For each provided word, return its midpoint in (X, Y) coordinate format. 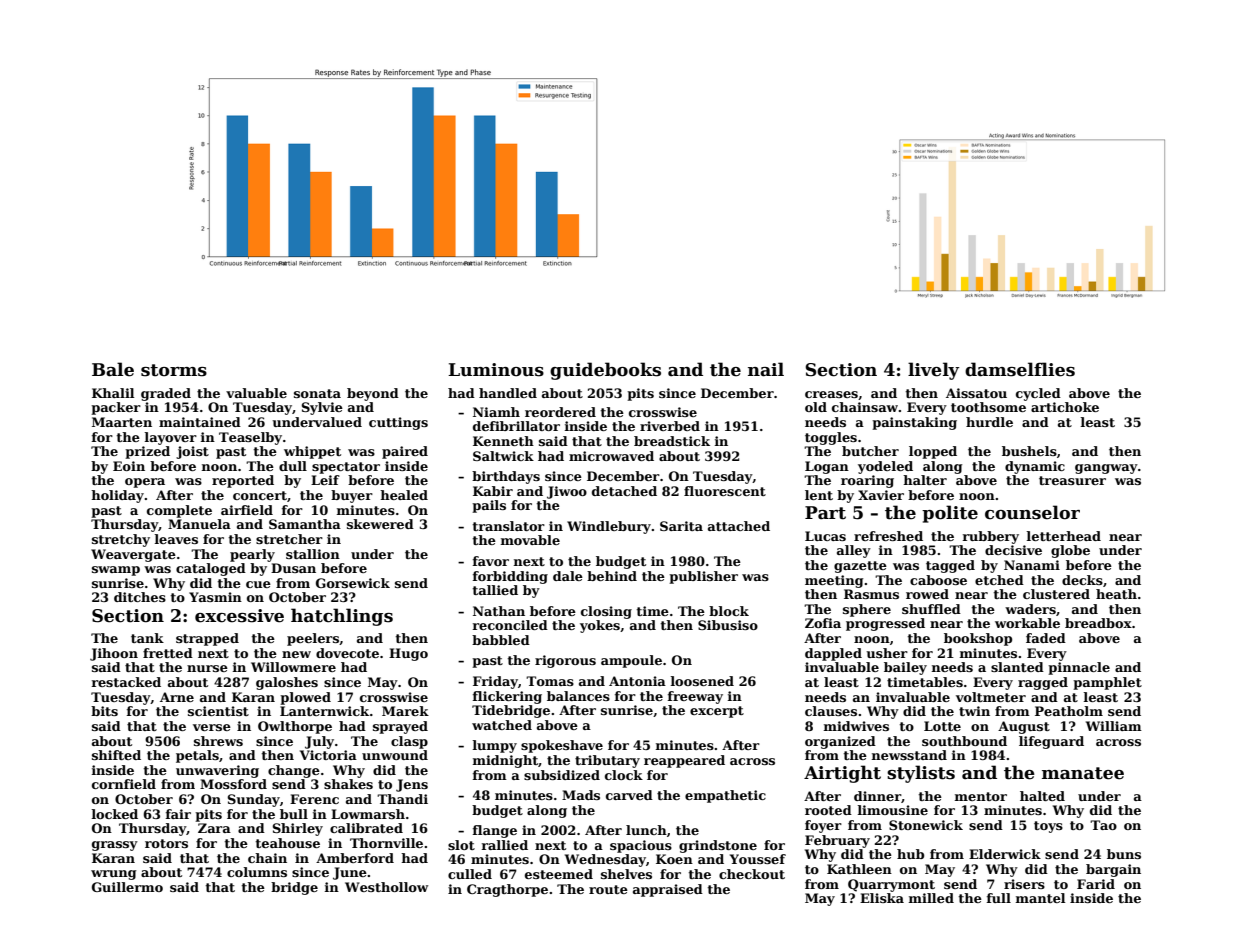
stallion (313, 554)
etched (999, 580)
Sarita (681, 526)
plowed (305, 698)
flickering (507, 697)
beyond (373, 394)
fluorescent (725, 491)
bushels (1029, 451)
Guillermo (127, 887)
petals (197, 756)
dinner (877, 796)
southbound (964, 741)
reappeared (684, 761)
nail (766, 369)
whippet (312, 452)
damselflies (1020, 369)
